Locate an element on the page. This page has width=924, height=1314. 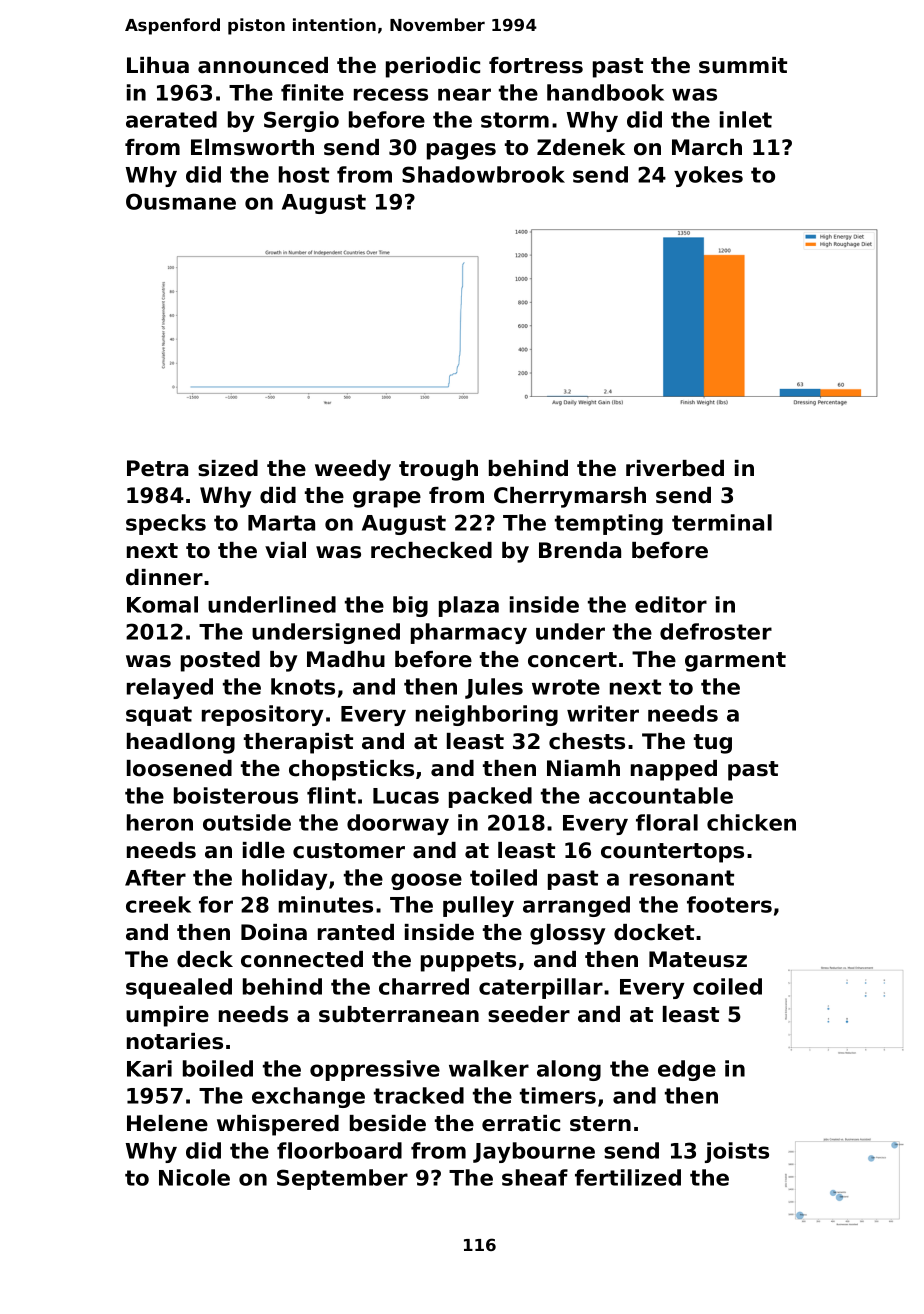
squat is located at coordinates (159, 716).
